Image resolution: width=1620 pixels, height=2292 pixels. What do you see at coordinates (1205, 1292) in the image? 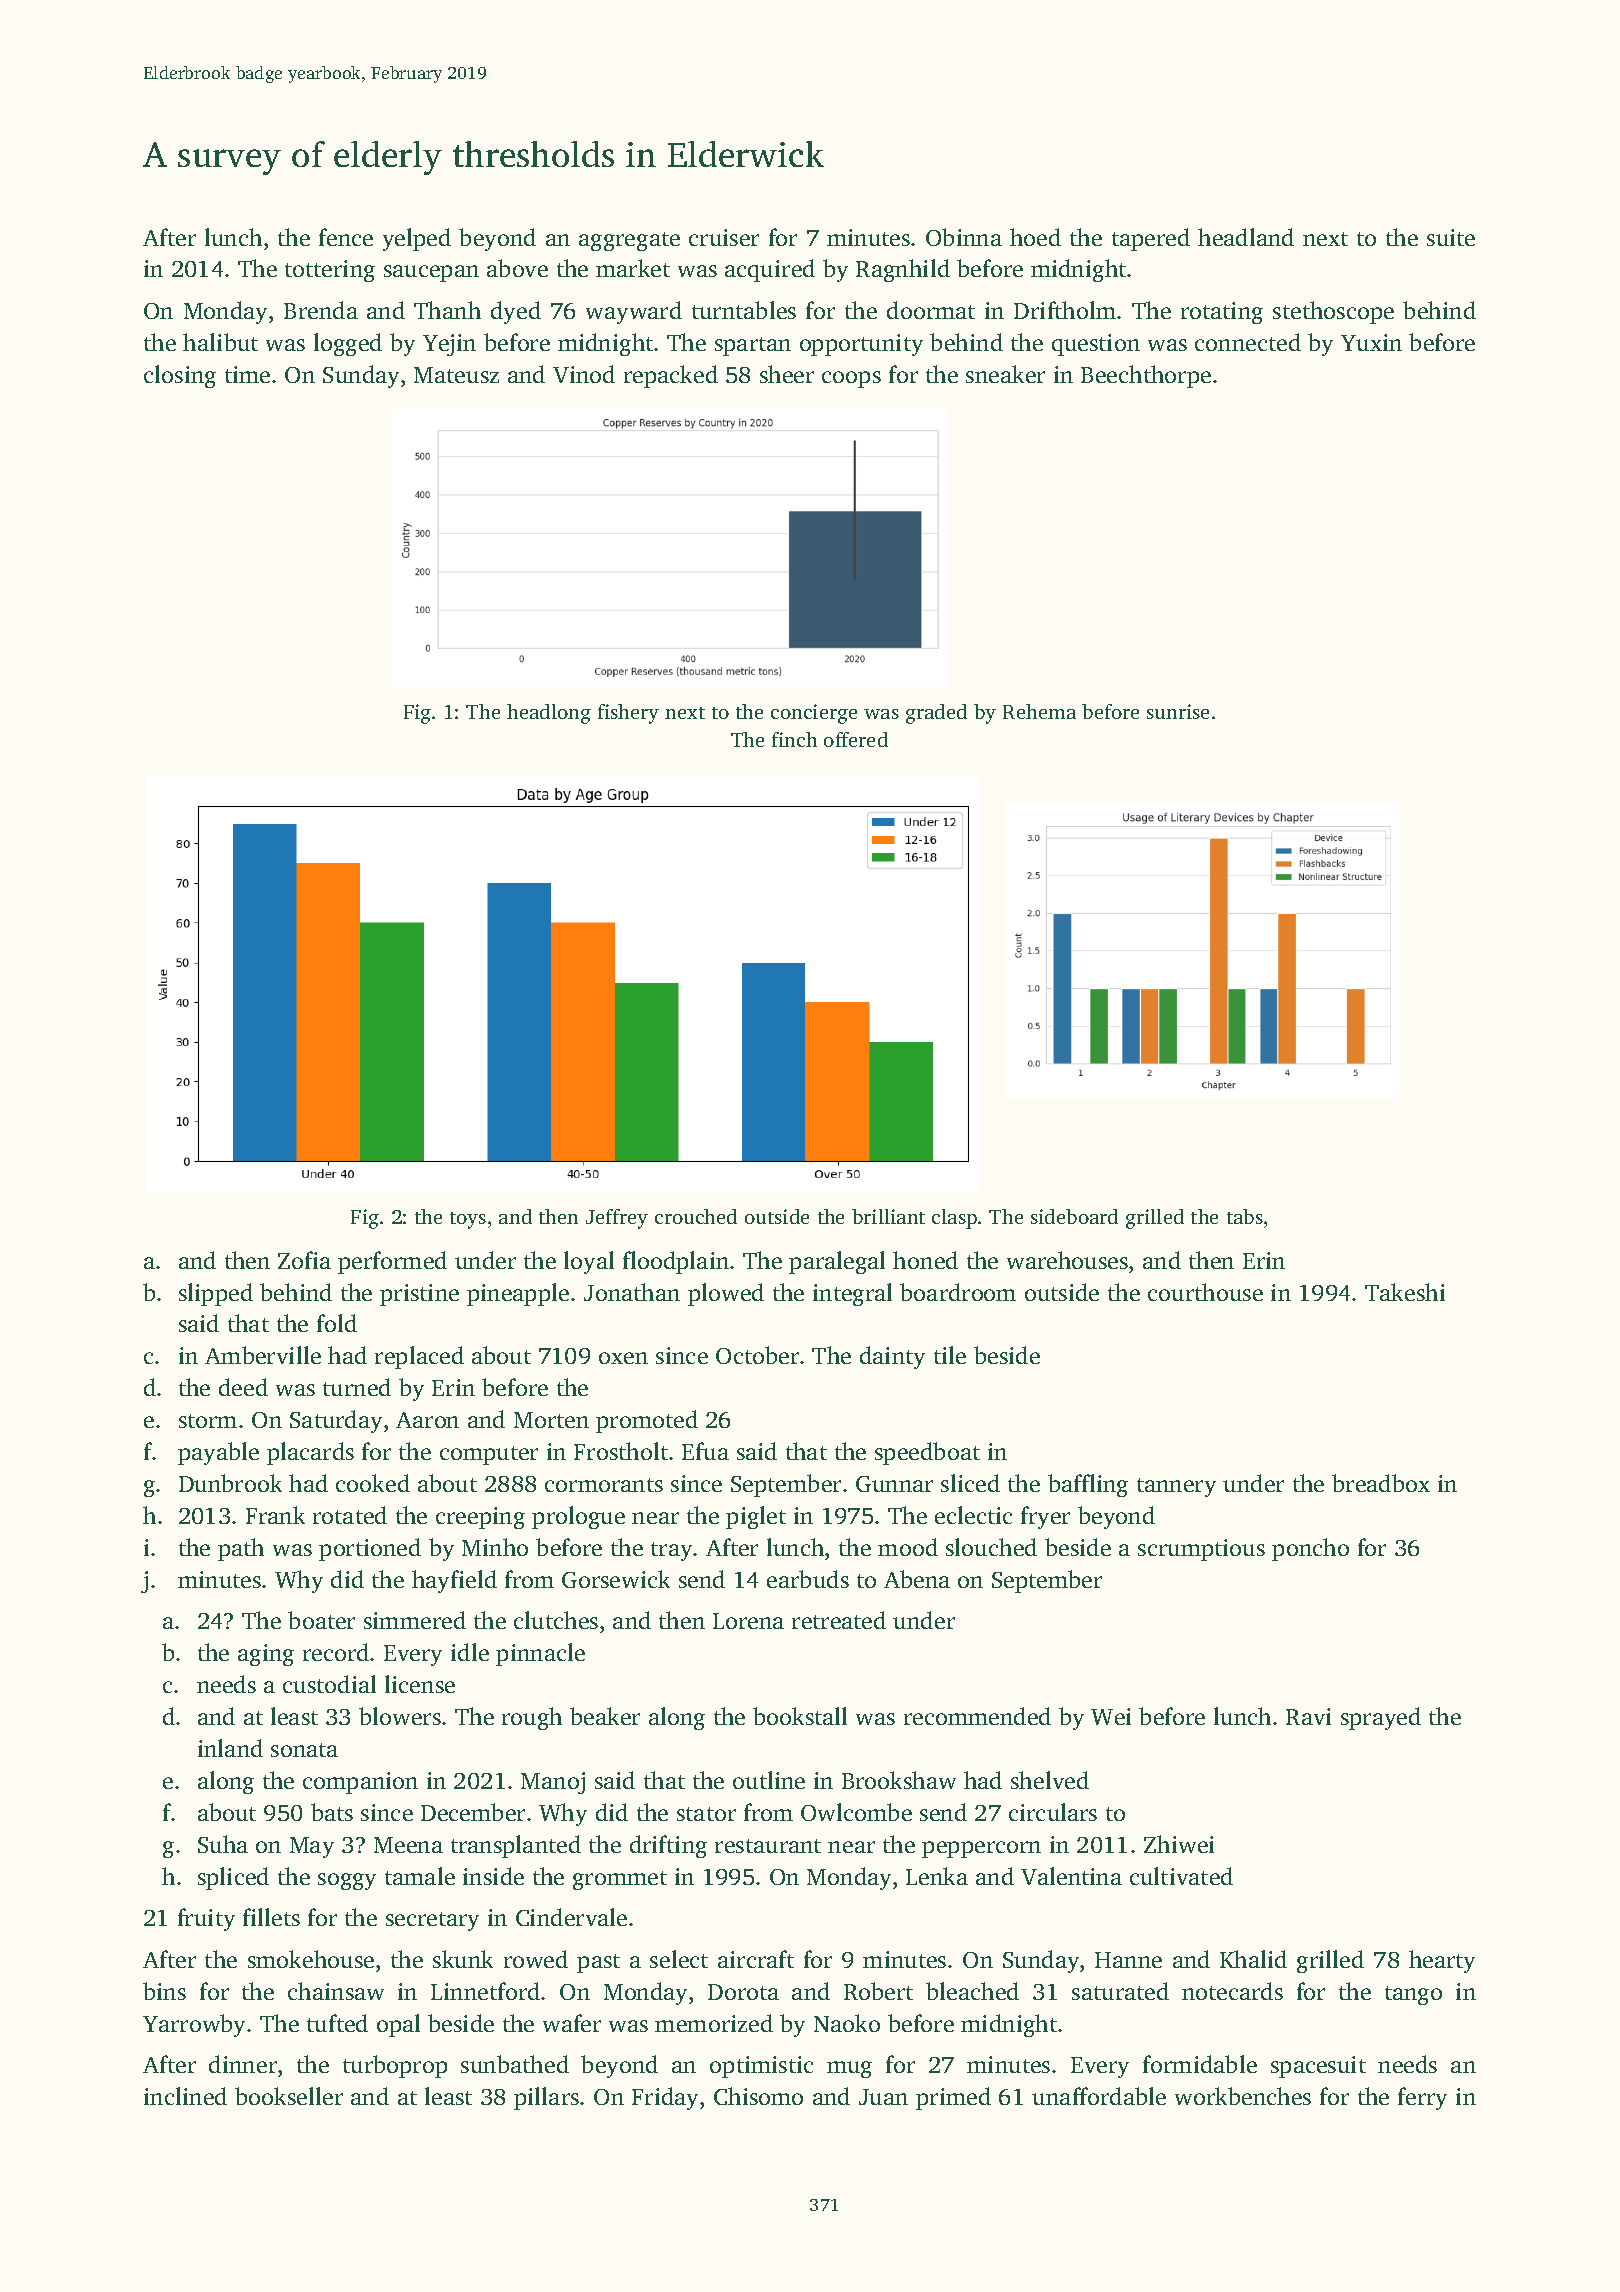
I see `courthouse` at bounding box center [1205, 1292].
